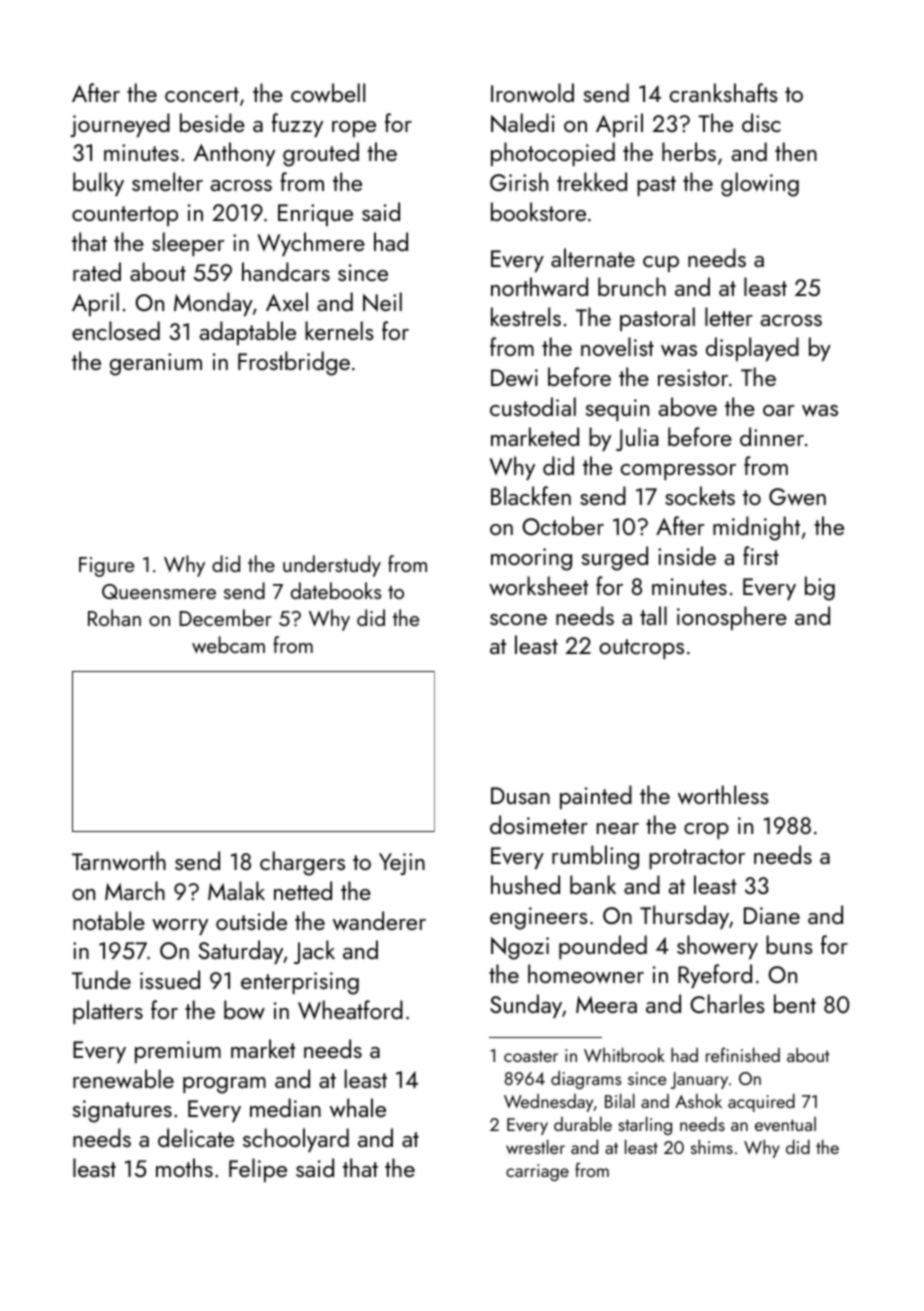 The height and width of the document is (1311, 924). Describe the element at coordinates (224, 1085) in the document. I see `program` at that location.
